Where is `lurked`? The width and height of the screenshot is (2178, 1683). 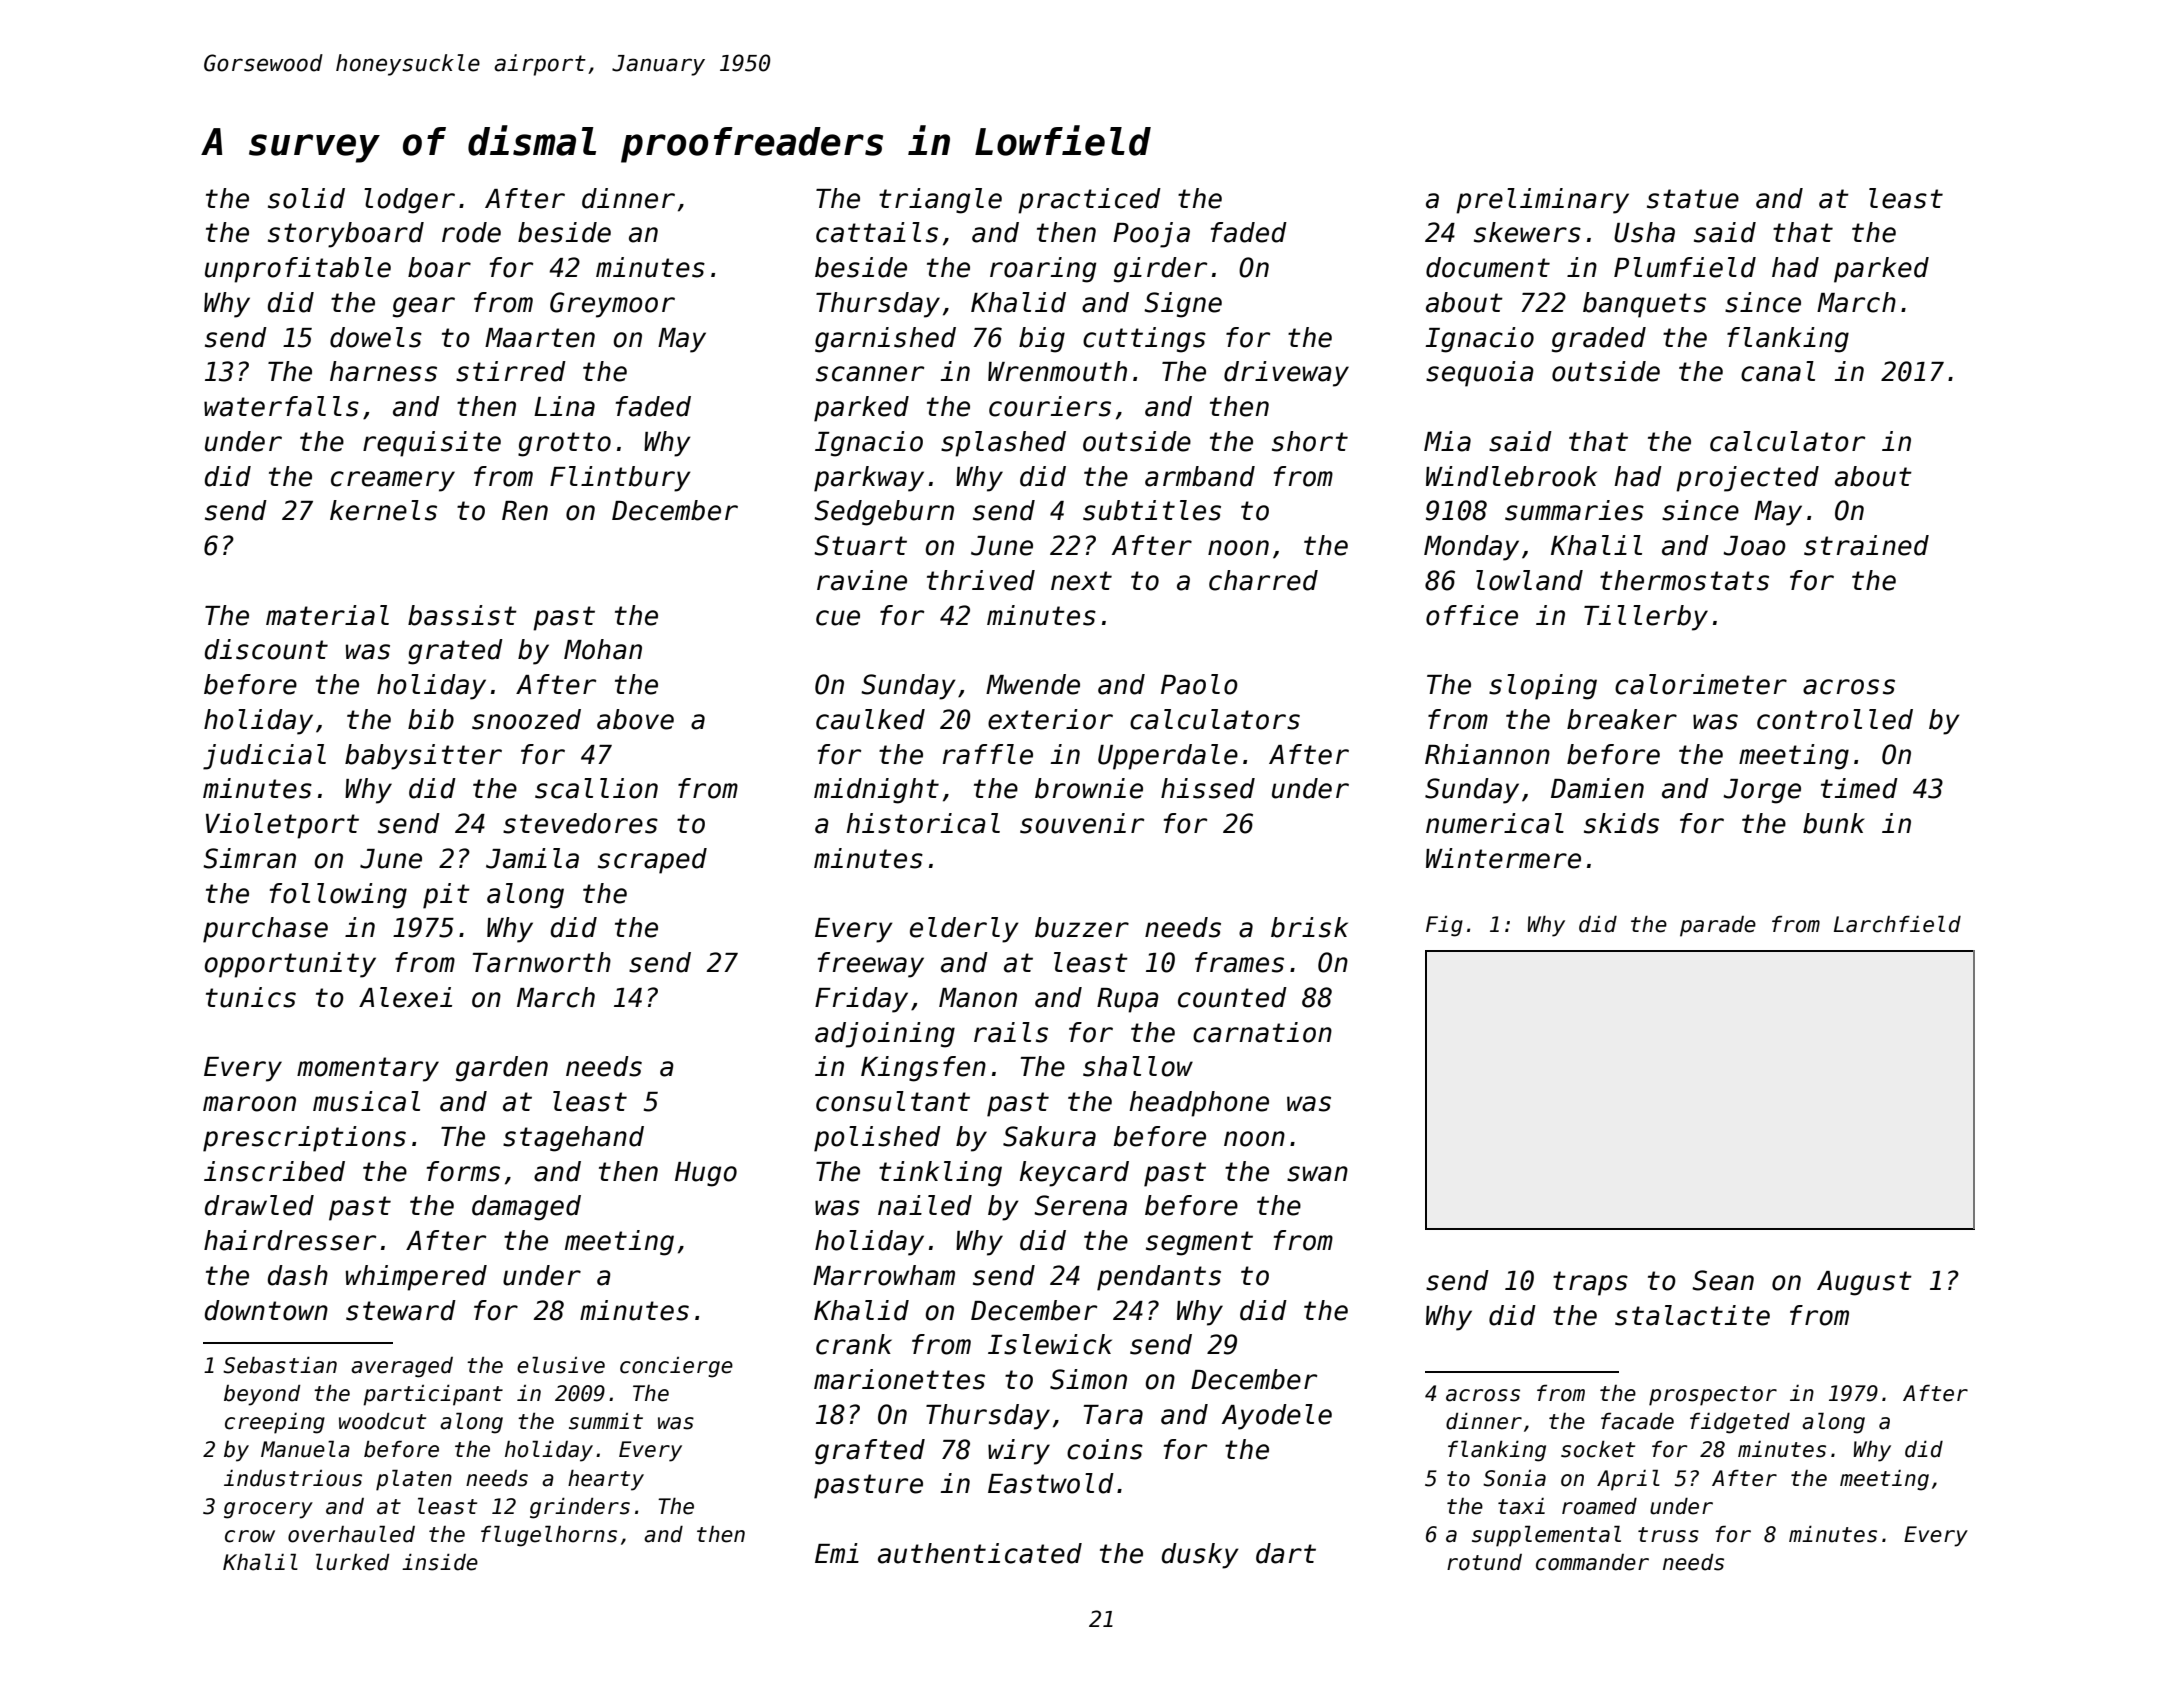
lurked is located at coordinates (352, 1562).
